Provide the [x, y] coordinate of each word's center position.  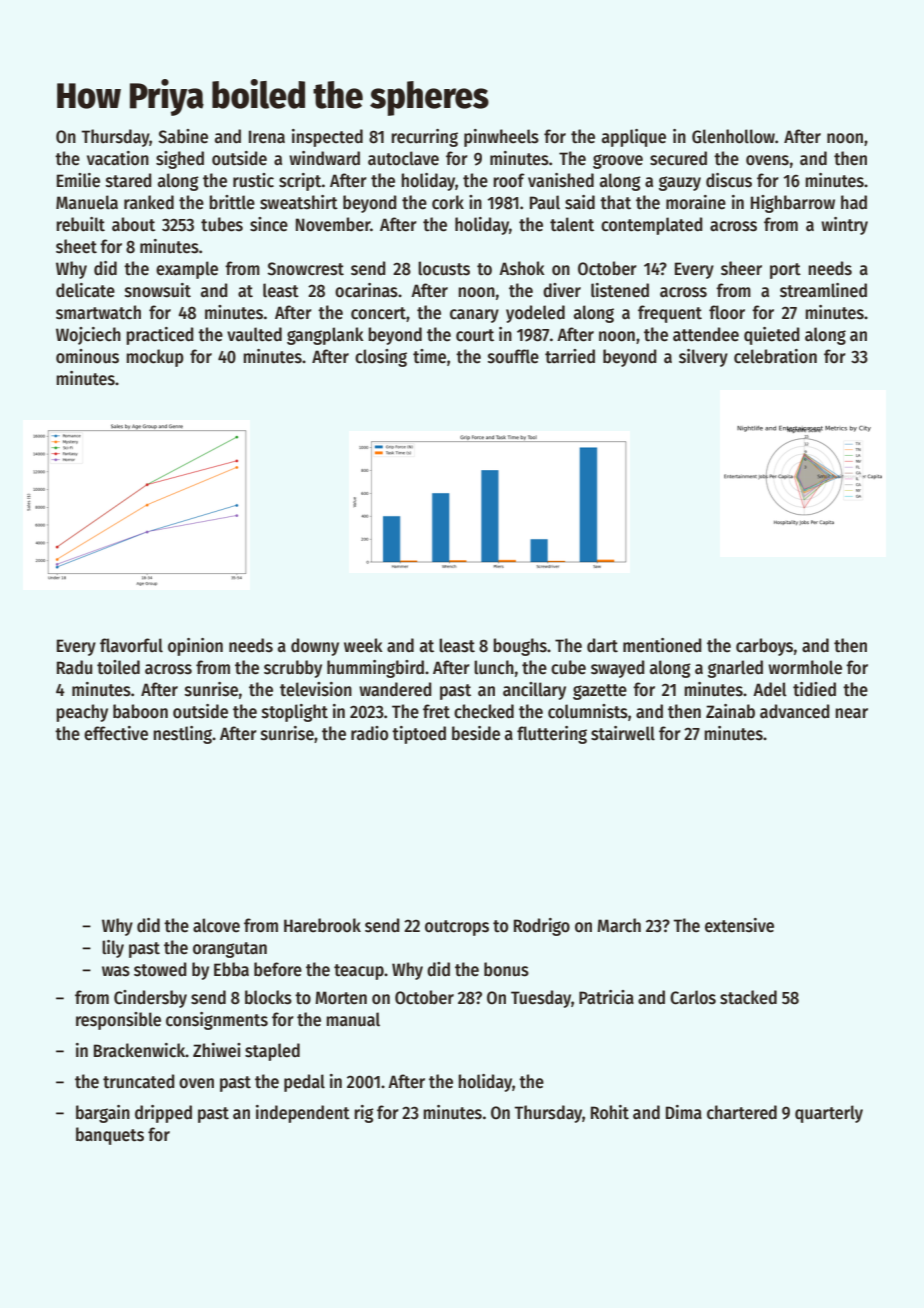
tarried [570, 356]
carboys [764, 647]
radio [369, 733]
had [854, 202]
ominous [87, 356]
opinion [195, 647]
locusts [444, 268]
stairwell [623, 733]
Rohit [610, 1112]
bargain [103, 1114]
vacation [118, 158]
